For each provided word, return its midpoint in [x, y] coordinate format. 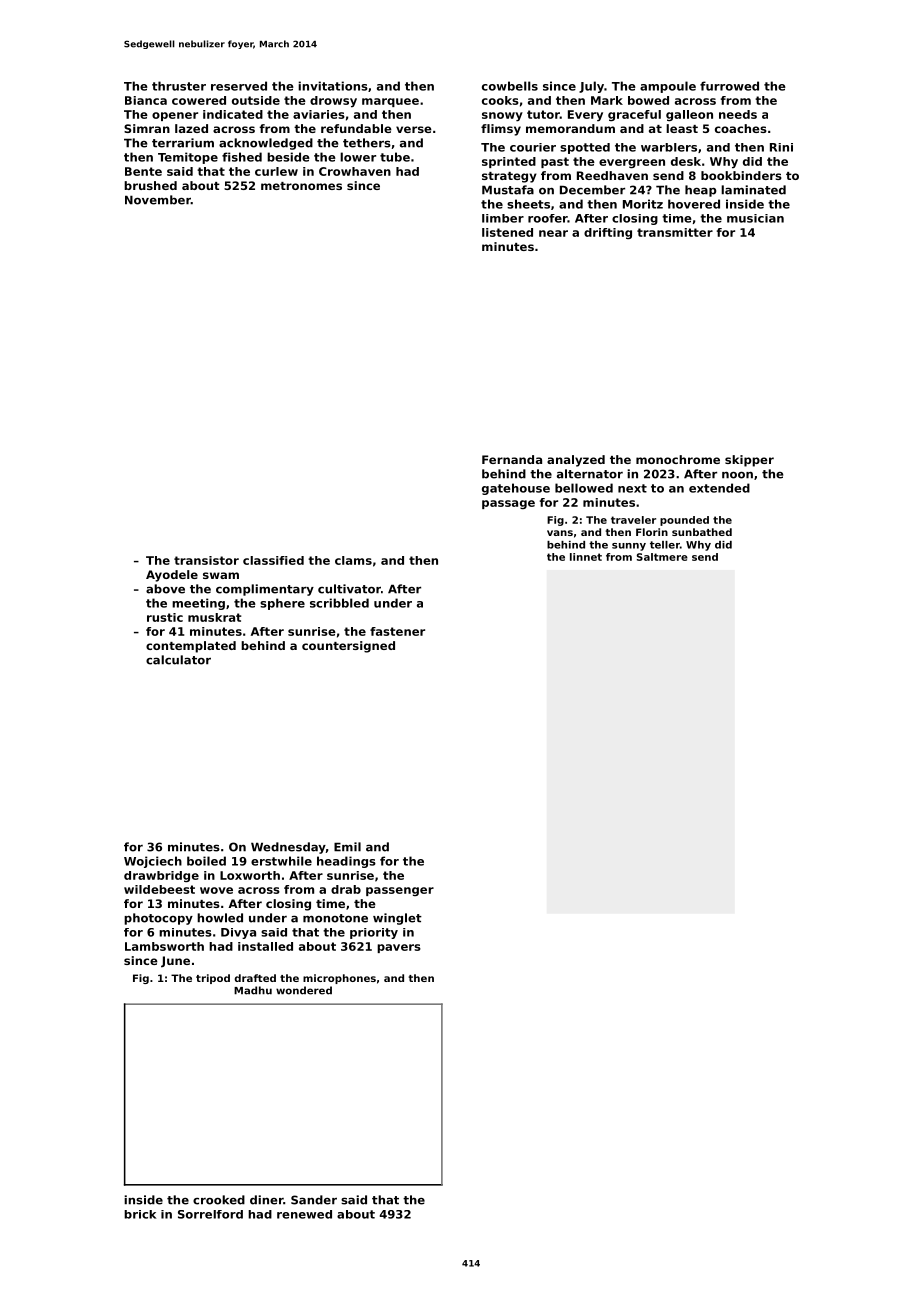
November [158, 200]
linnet [586, 557]
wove [216, 890]
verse [414, 129]
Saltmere [662, 557]
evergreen [632, 163]
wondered [304, 990]
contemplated [191, 647]
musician [755, 218]
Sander [314, 1200]
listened [507, 232]
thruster [179, 86]
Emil [347, 847]
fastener [397, 631]
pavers [399, 948]
